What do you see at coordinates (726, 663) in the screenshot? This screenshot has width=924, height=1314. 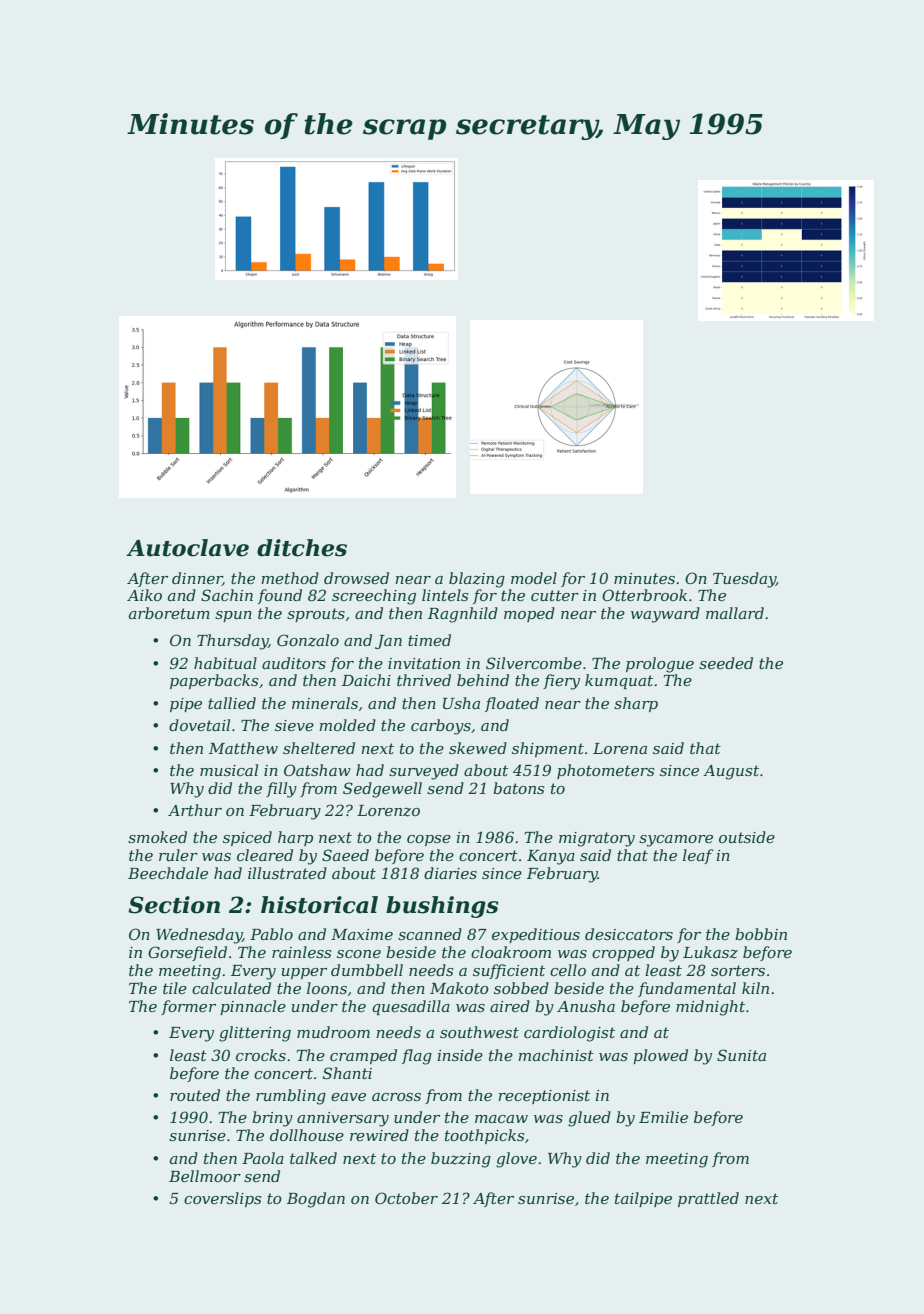 I see `seeded` at bounding box center [726, 663].
